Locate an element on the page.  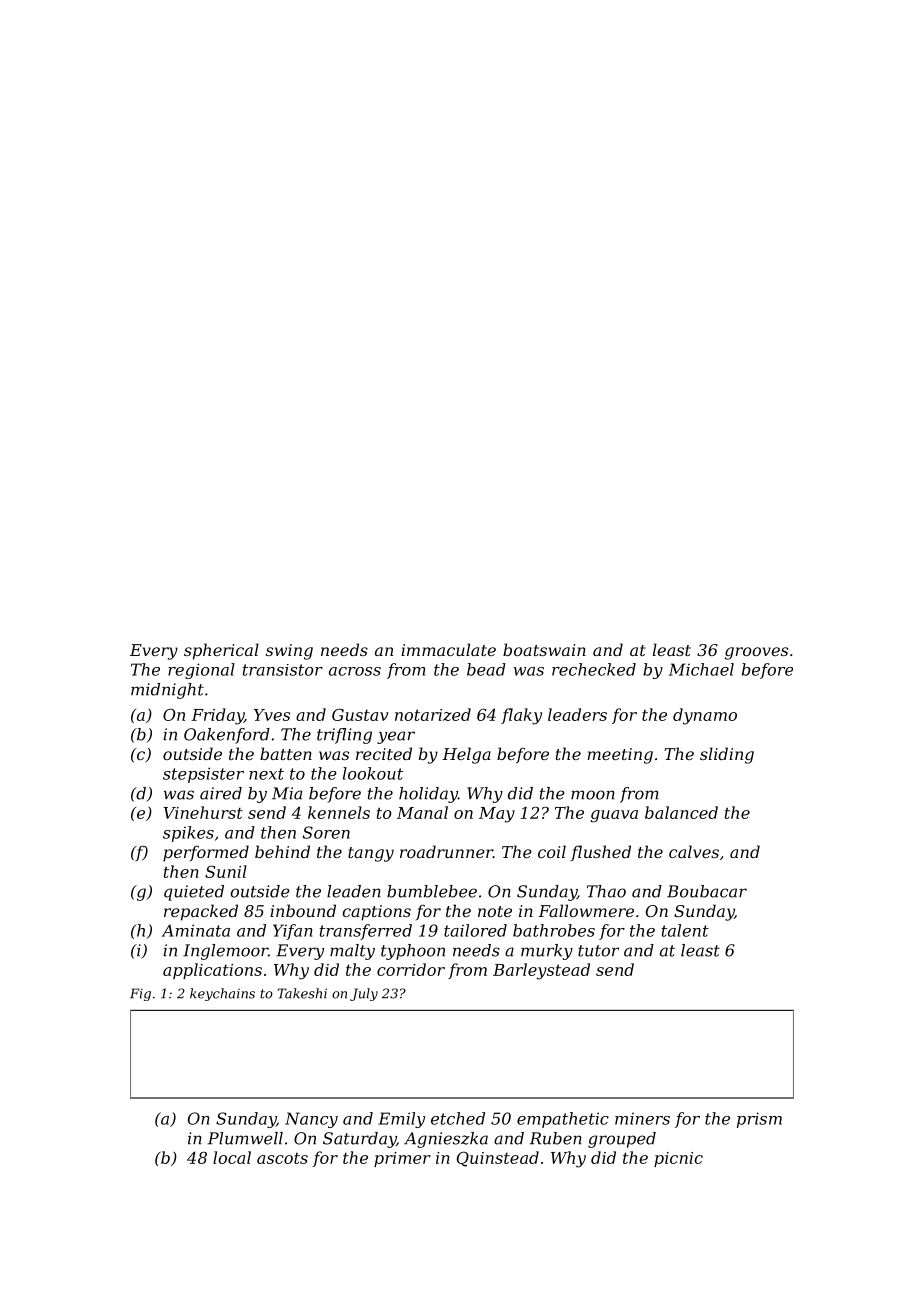
local is located at coordinates (232, 1157).
